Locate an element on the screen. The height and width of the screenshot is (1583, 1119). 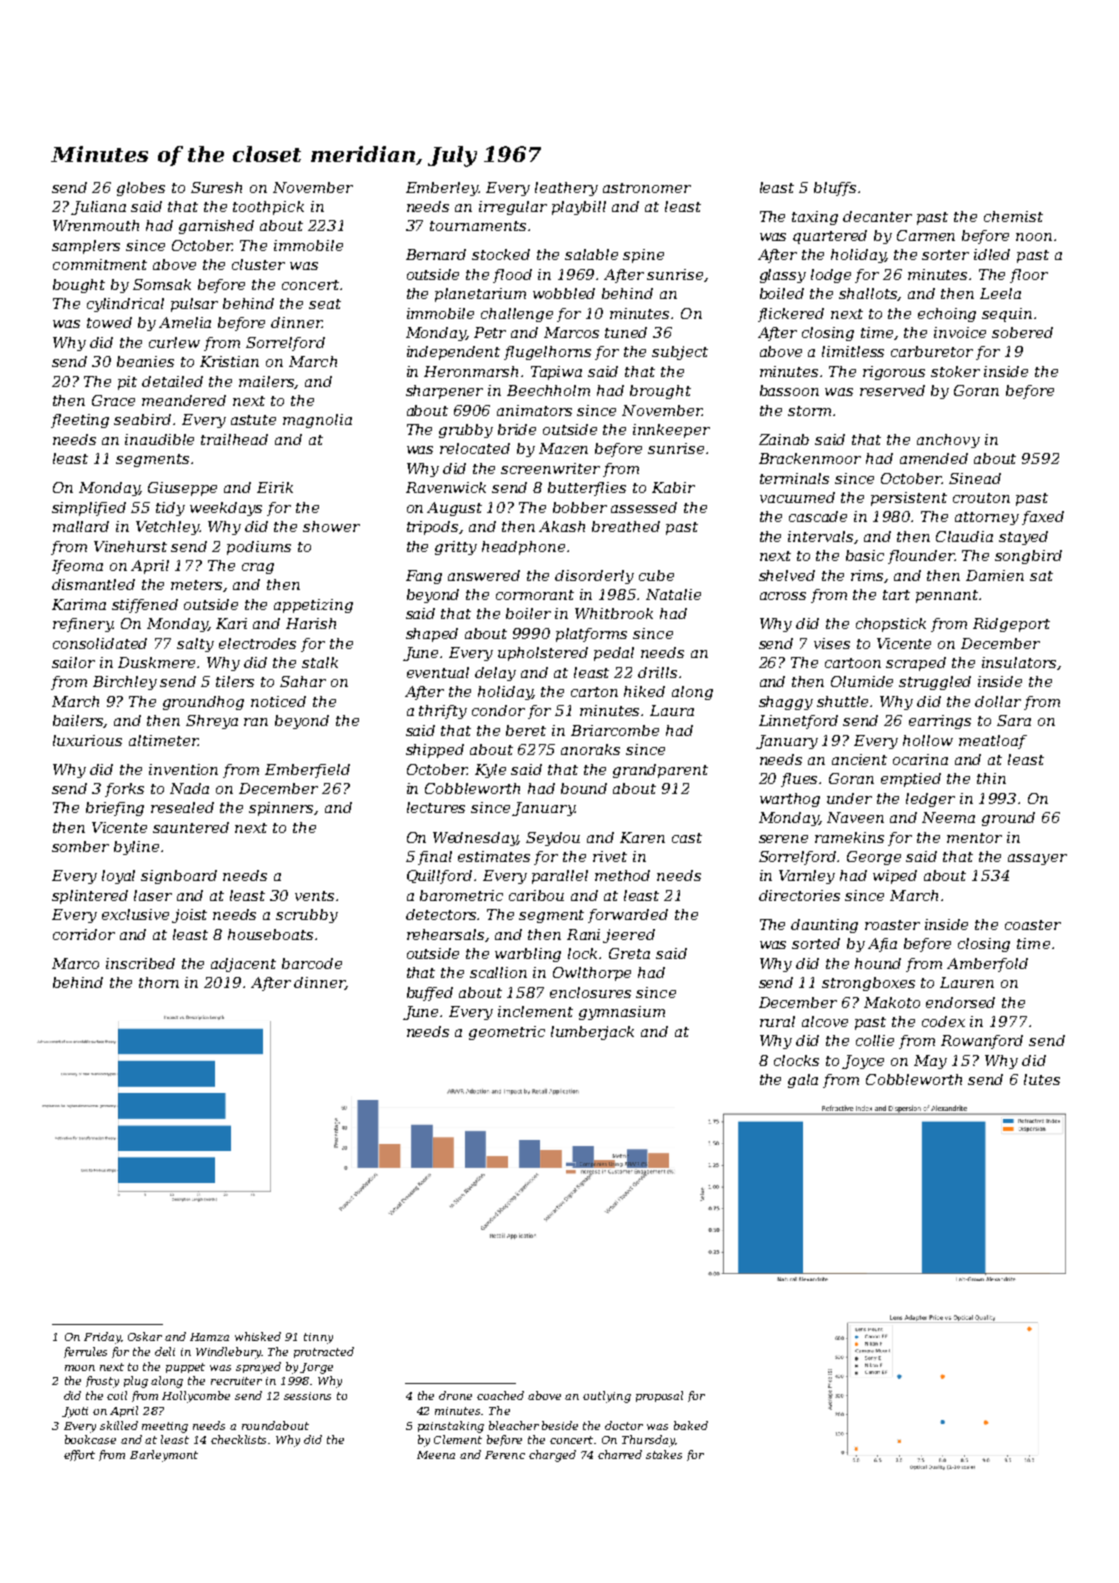
toothpick is located at coordinates (268, 208).
